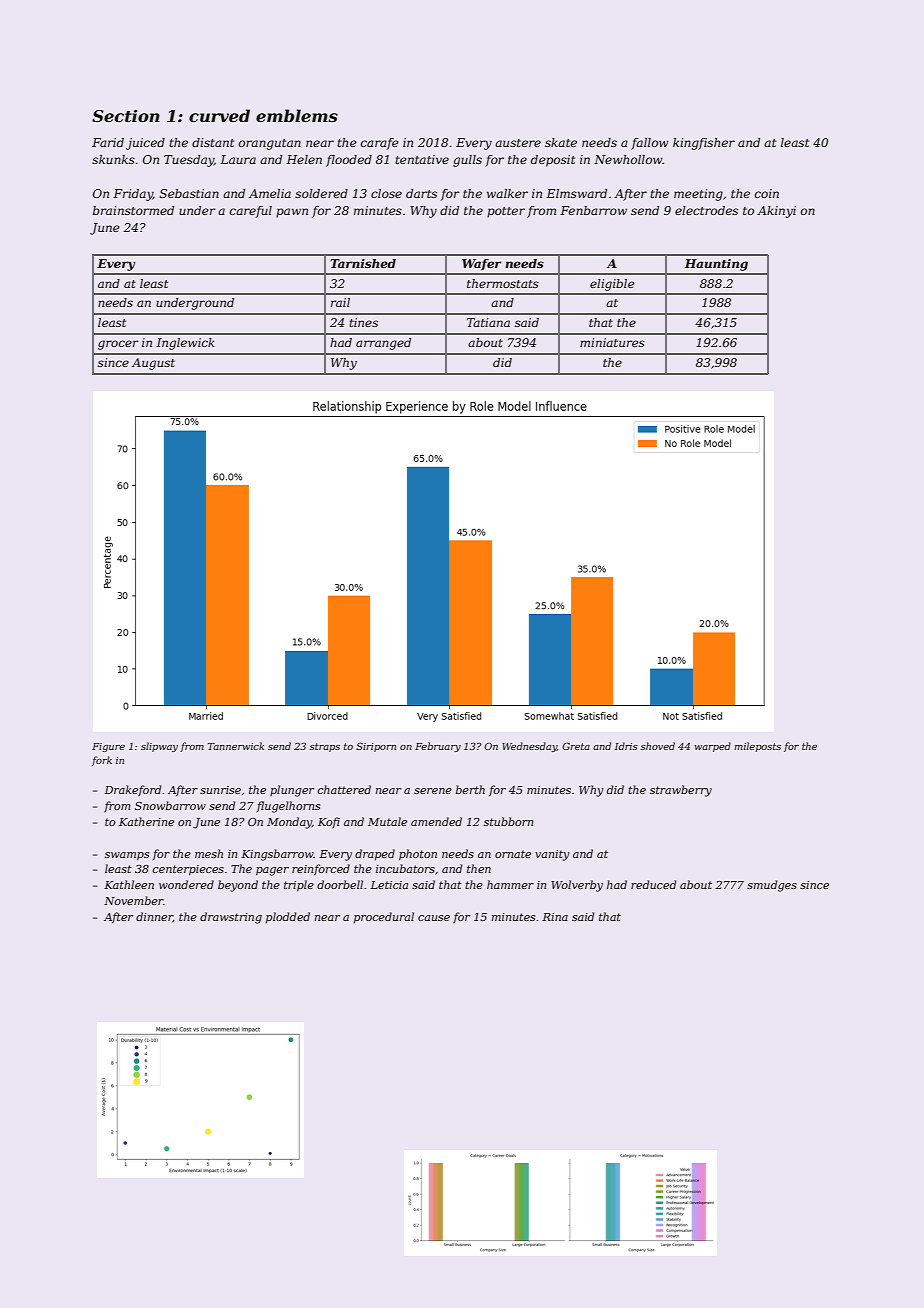 The height and width of the screenshot is (1308, 924). Describe the element at coordinates (126, 115) in the screenshot. I see `Section` at that location.
